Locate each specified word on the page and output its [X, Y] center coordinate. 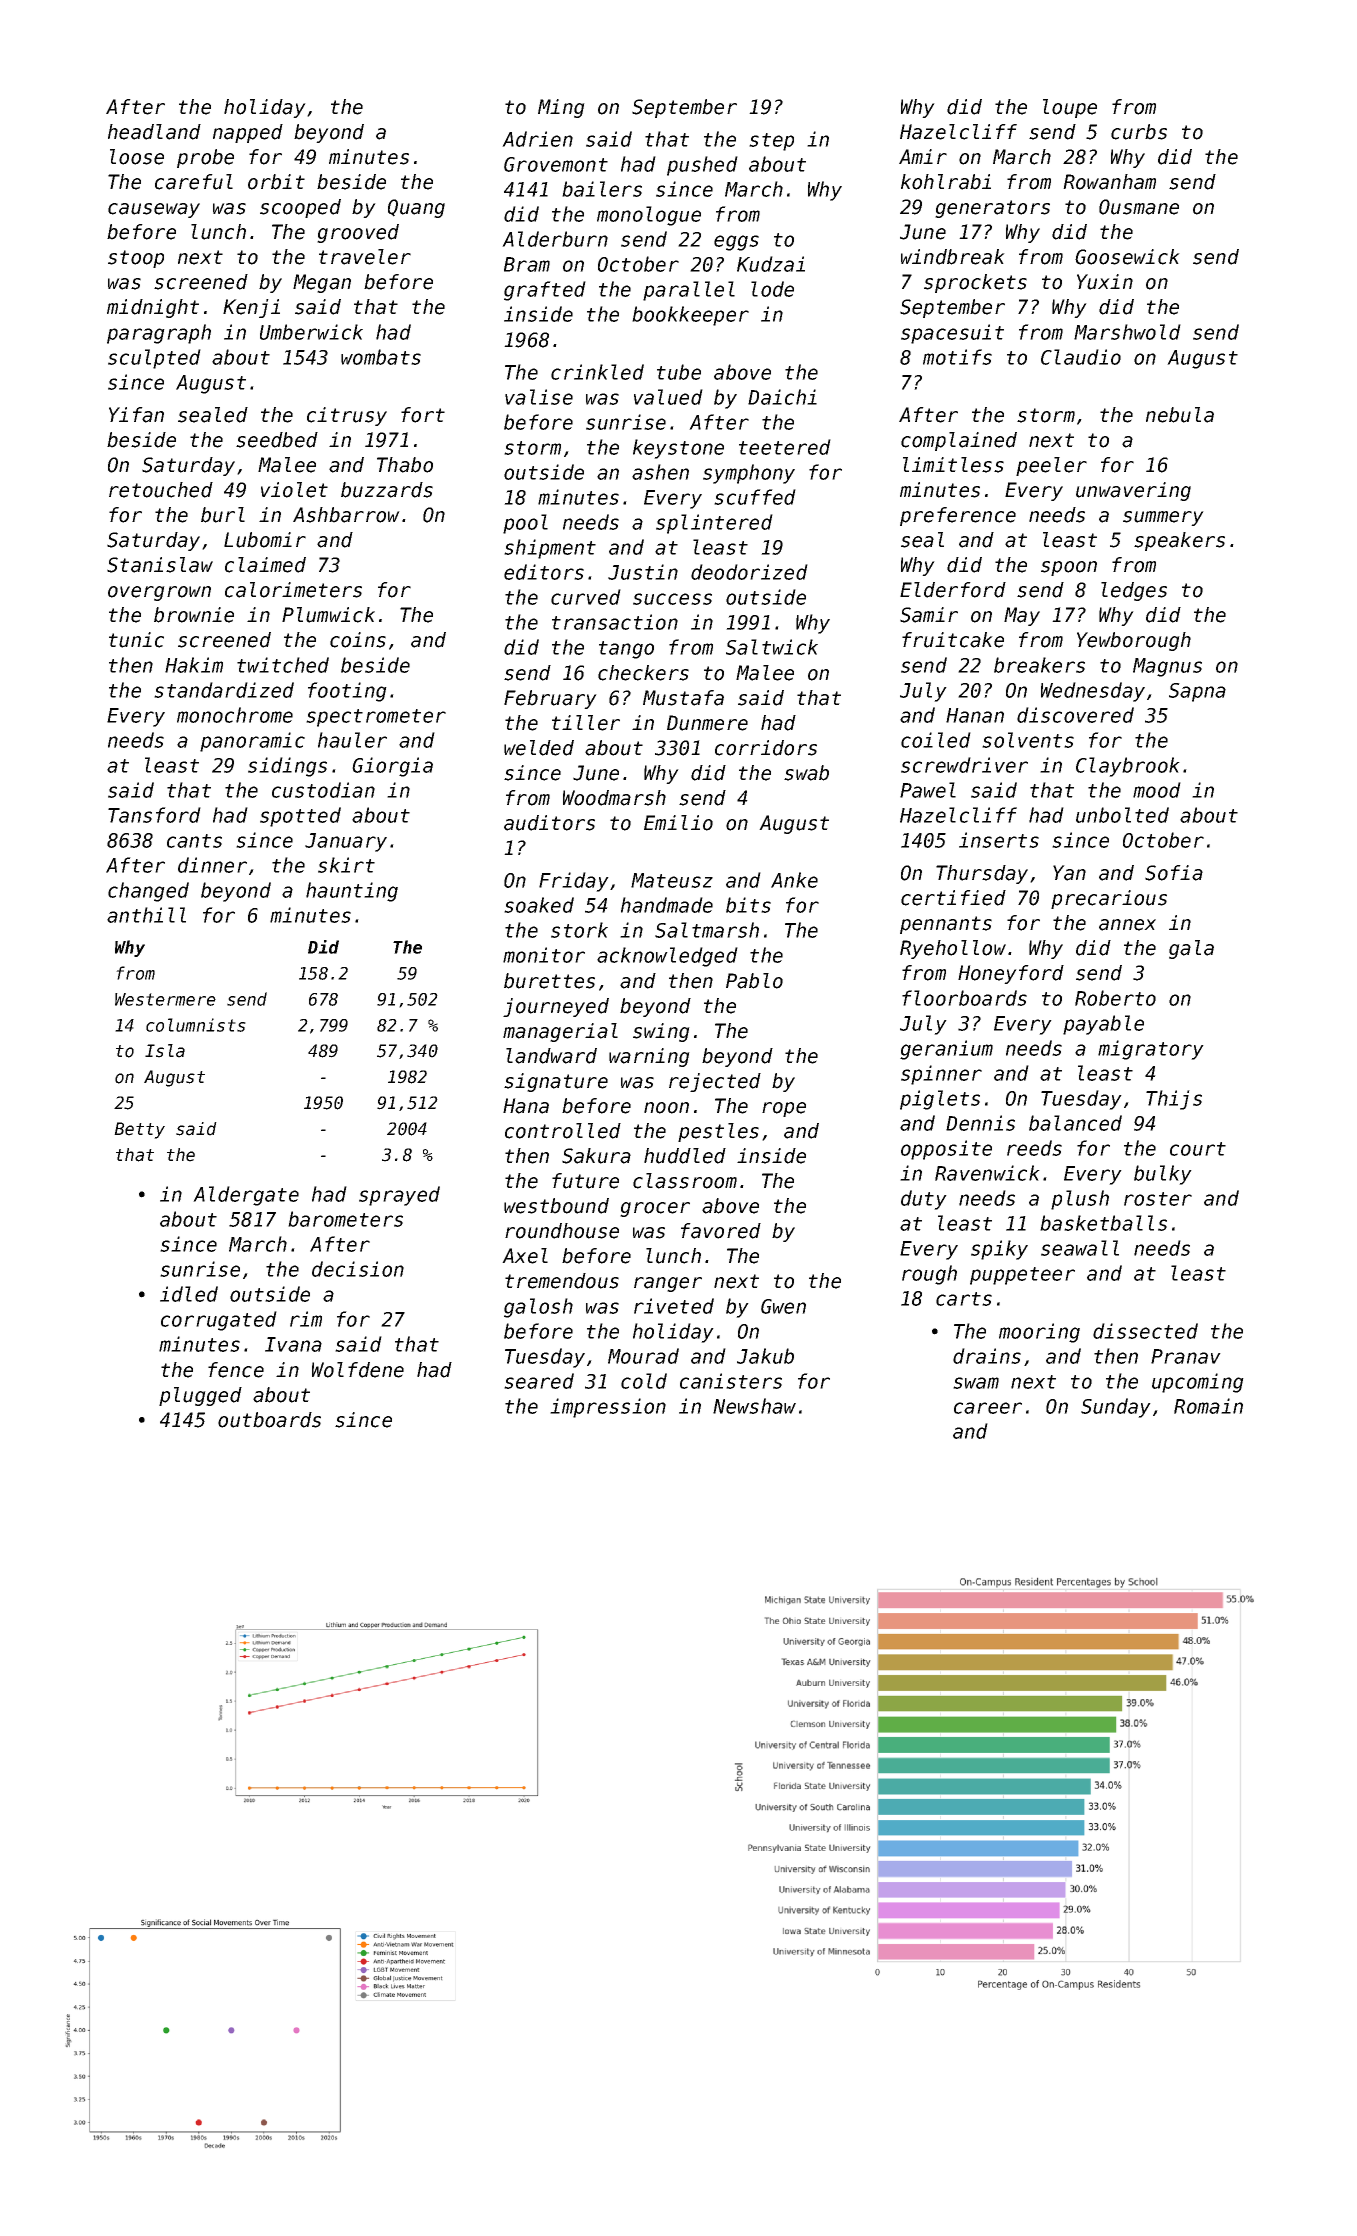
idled [189, 1294]
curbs [1139, 132]
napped [248, 133]
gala [1191, 949]
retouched [161, 490]
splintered [714, 524]
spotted [300, 817]
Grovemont [556, 164]
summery [1163, 518]
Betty [139, 1130]
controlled [563, 1131]
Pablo [754, 981]
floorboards [964, 998]
